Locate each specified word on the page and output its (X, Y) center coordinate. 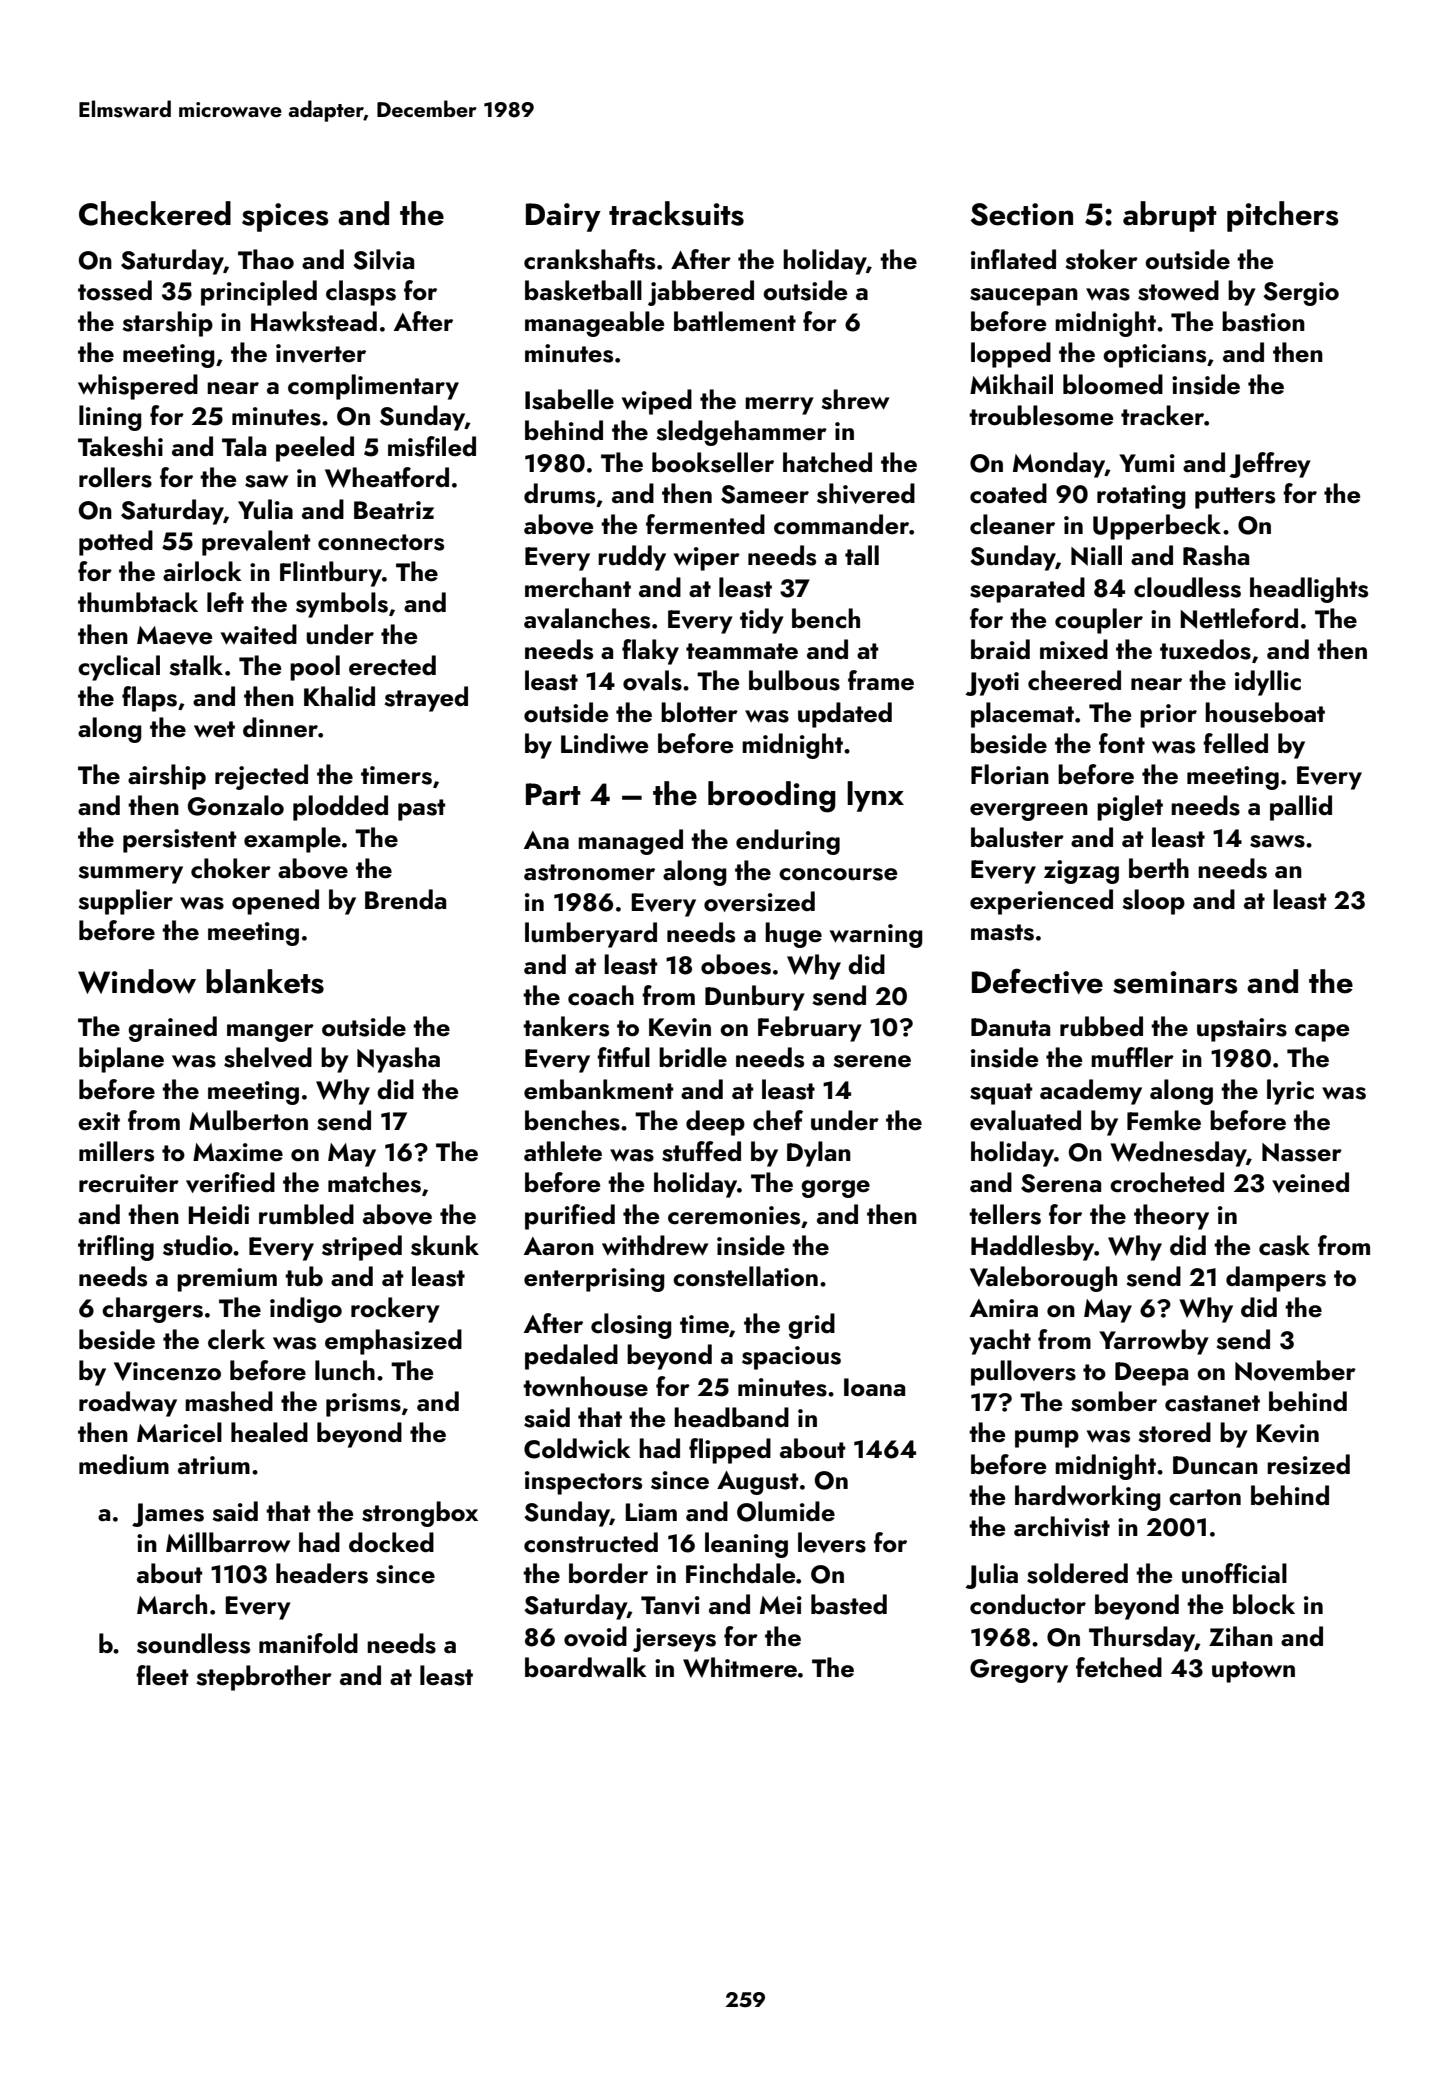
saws (1277, 841)
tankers (566, 1026)
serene (872, 1061)
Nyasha (398, 1060)
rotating (1141, 497)
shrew (855, 399)
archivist (1062, 1526)
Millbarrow (228, 1542)
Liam (651, 1512)
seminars (1175, 982)
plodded (340, 808)
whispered (138, 387)
